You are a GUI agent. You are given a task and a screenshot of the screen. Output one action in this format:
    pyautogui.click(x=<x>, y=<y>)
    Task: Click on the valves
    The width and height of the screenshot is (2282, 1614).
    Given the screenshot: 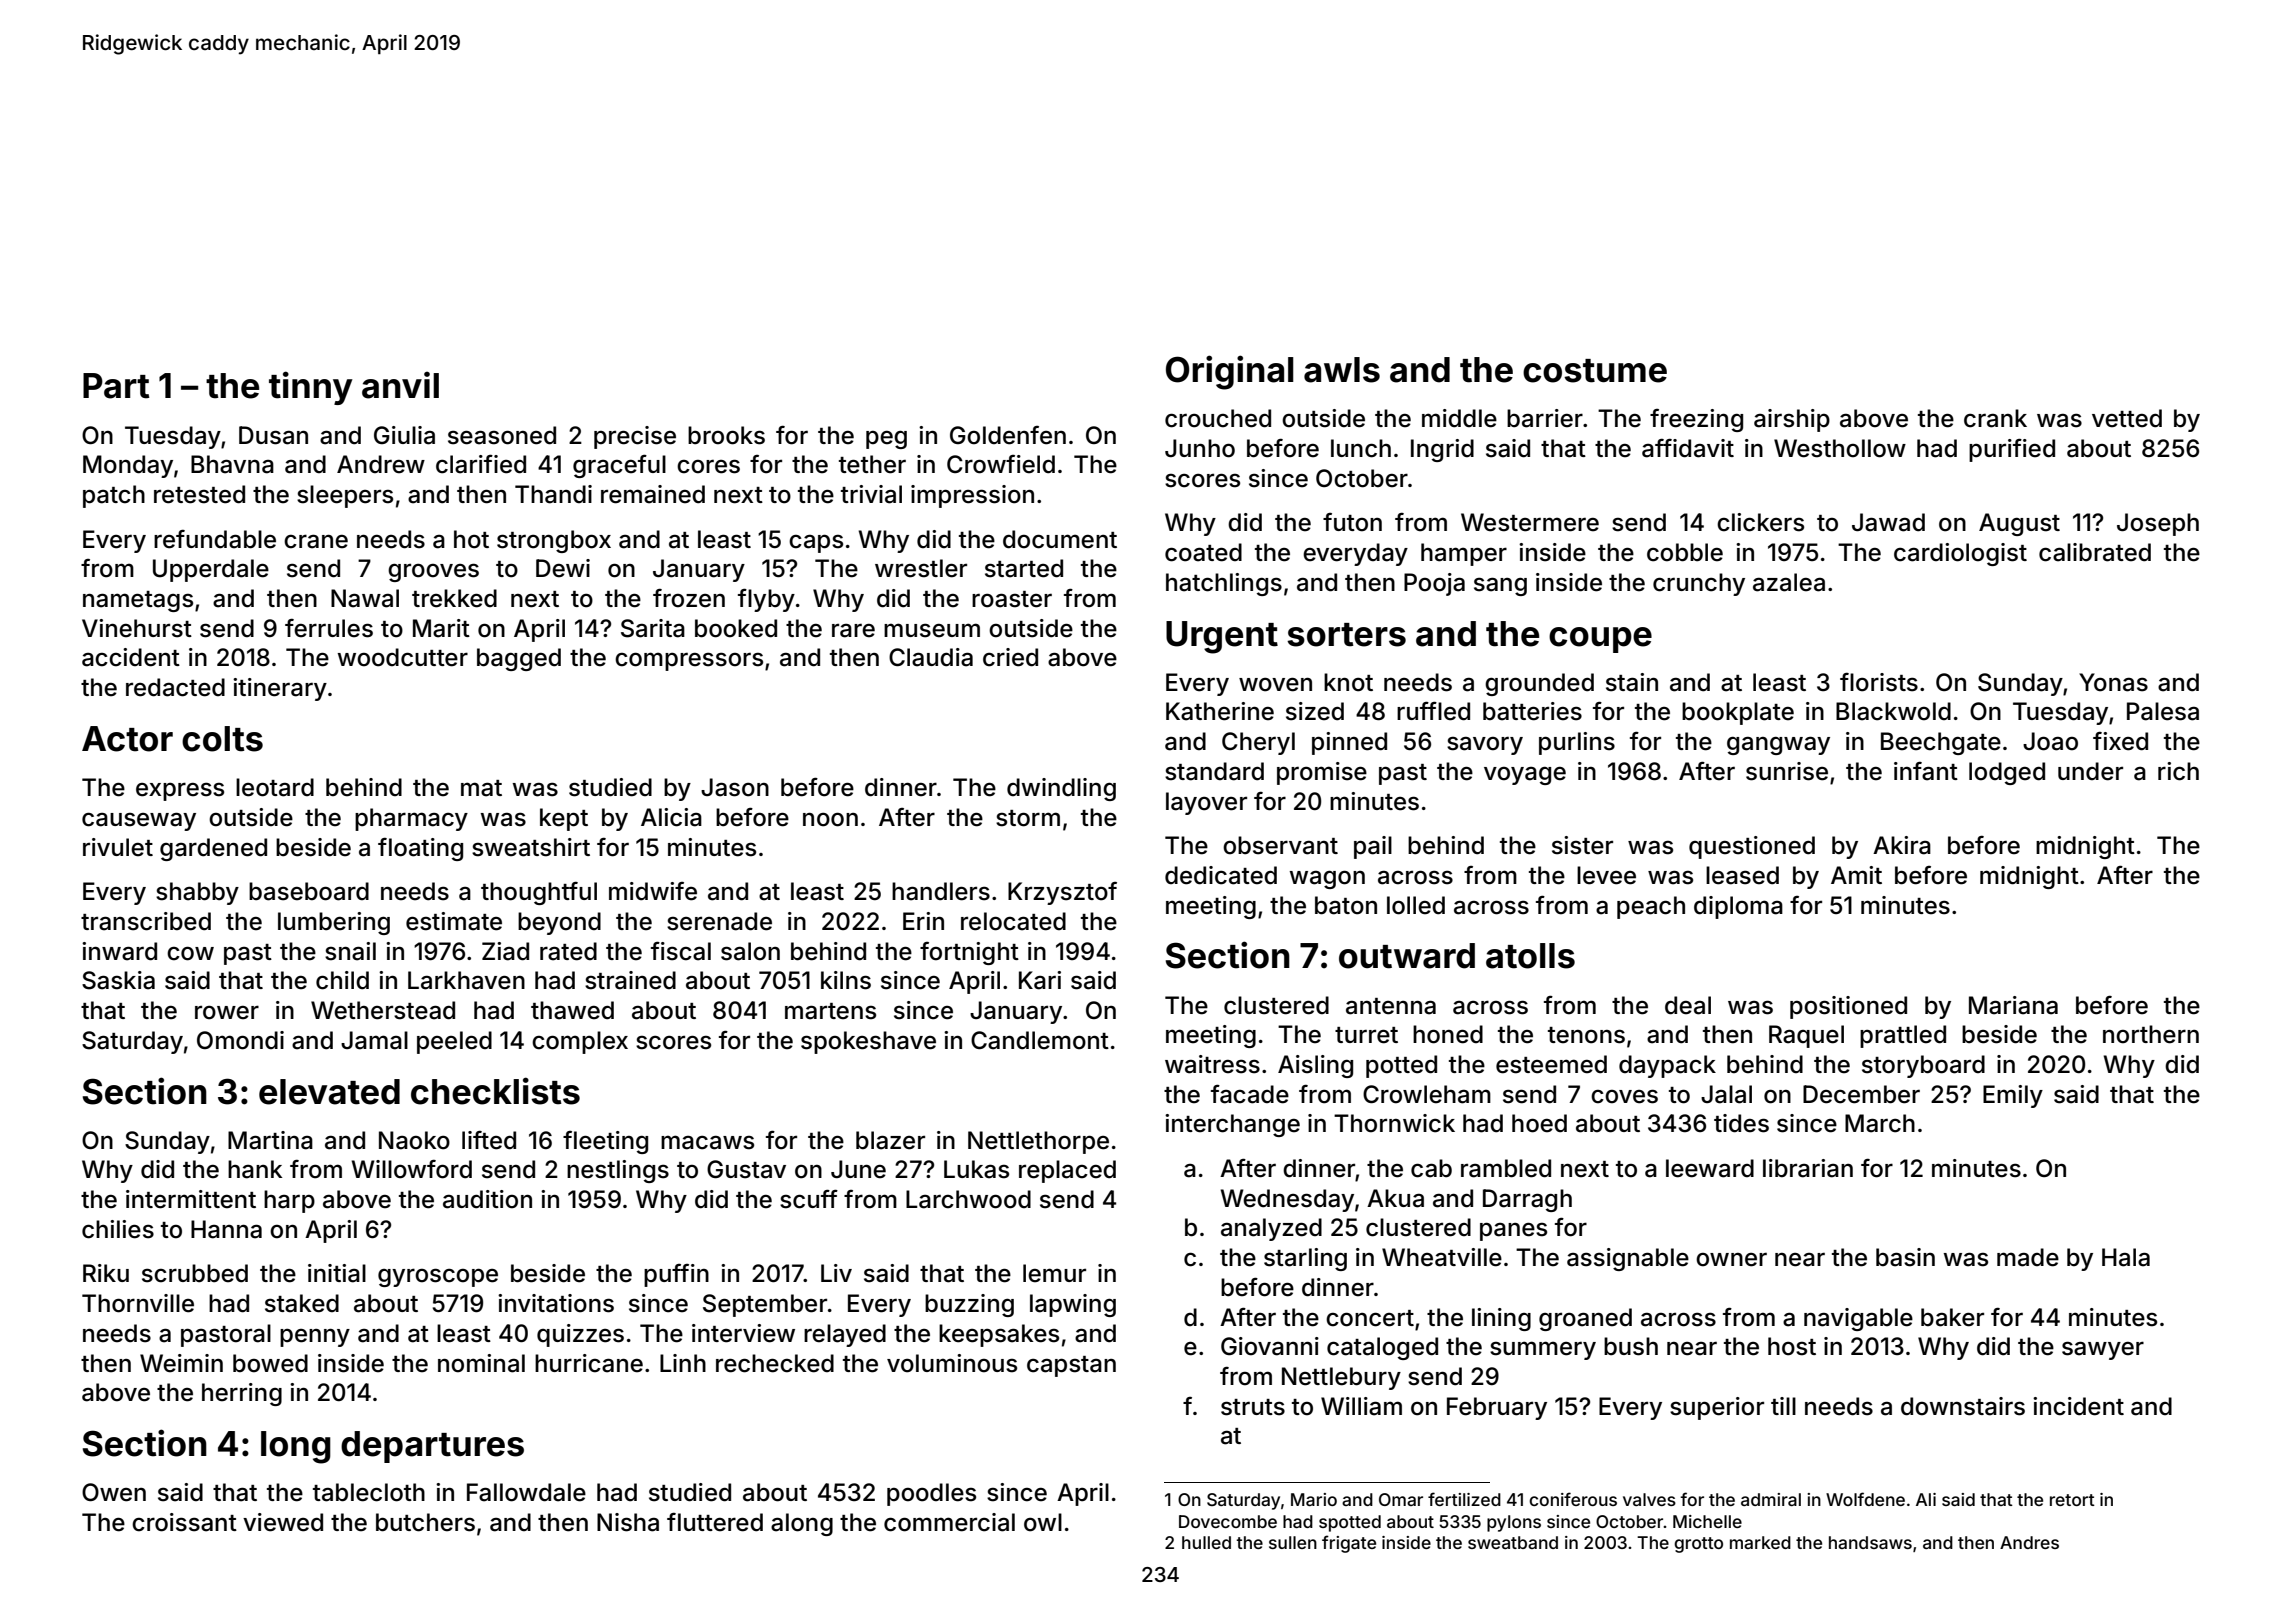 What is the action you would take?
    pyautogui.click(x=1649, y=1499)
